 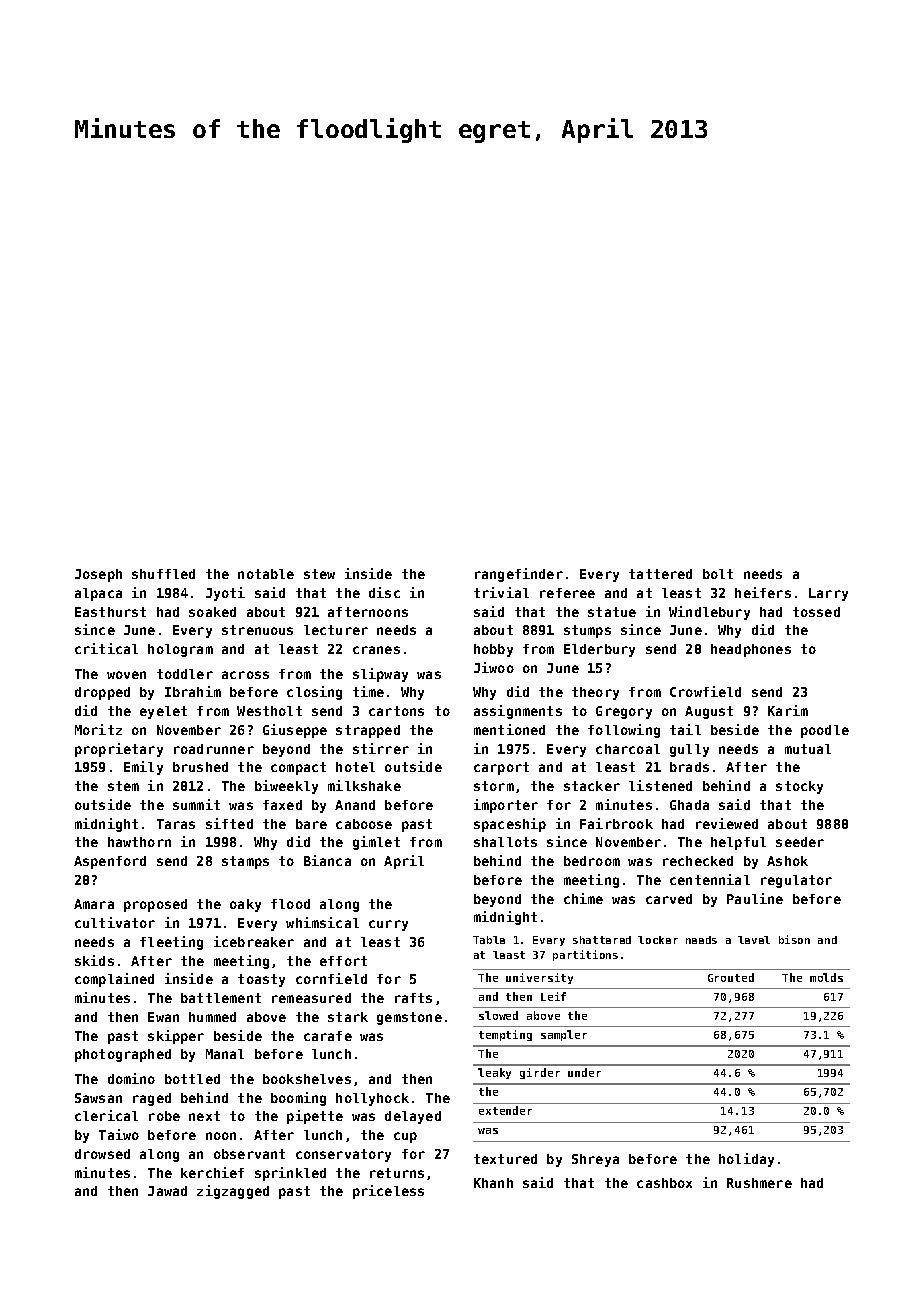 I want to click on chime, so click(x=583, y=898).
